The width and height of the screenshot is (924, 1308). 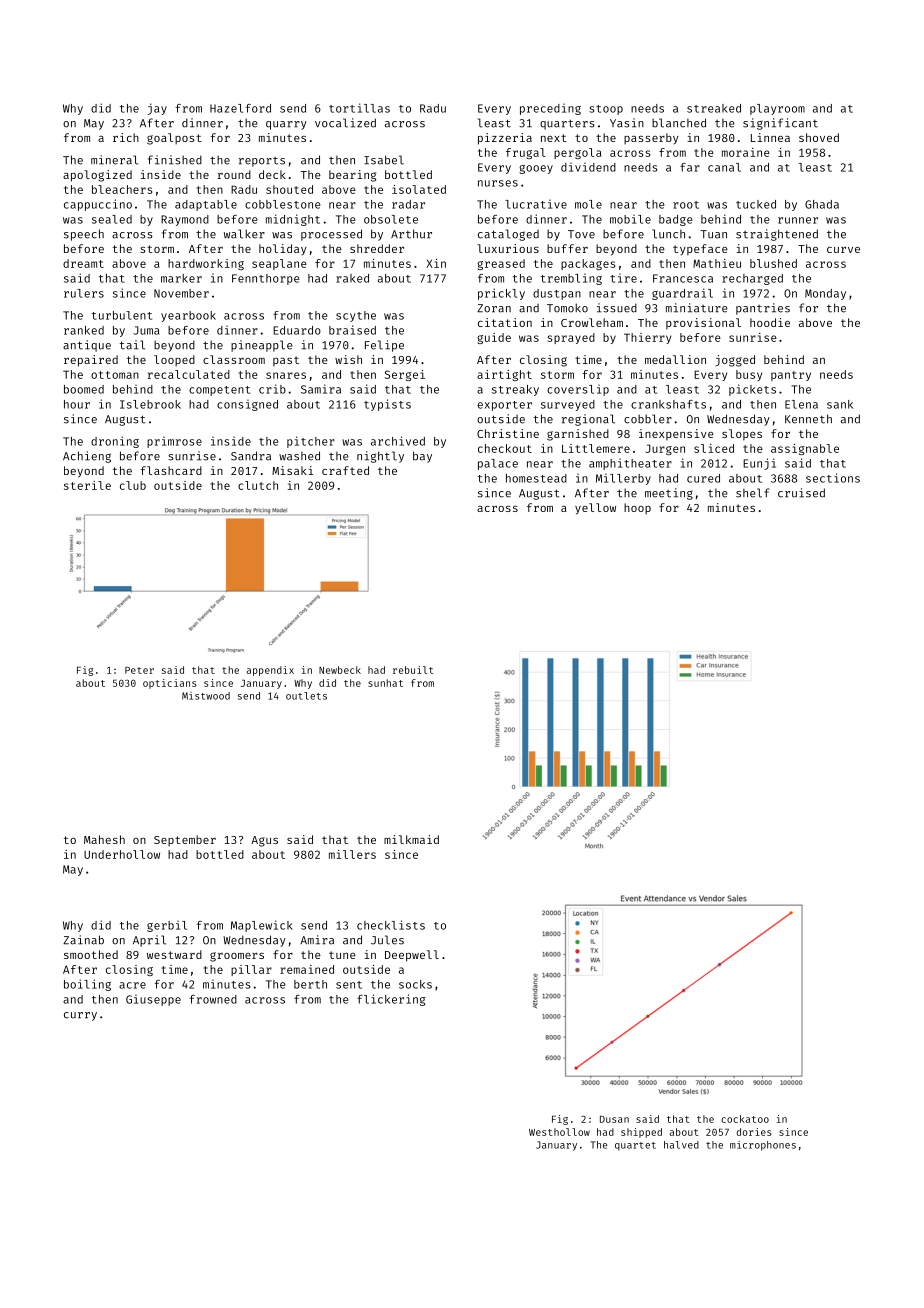 What do you see at coordinates (170, 684) in the screenshot?
I see `opticians` at bounding box center [170, 684].
